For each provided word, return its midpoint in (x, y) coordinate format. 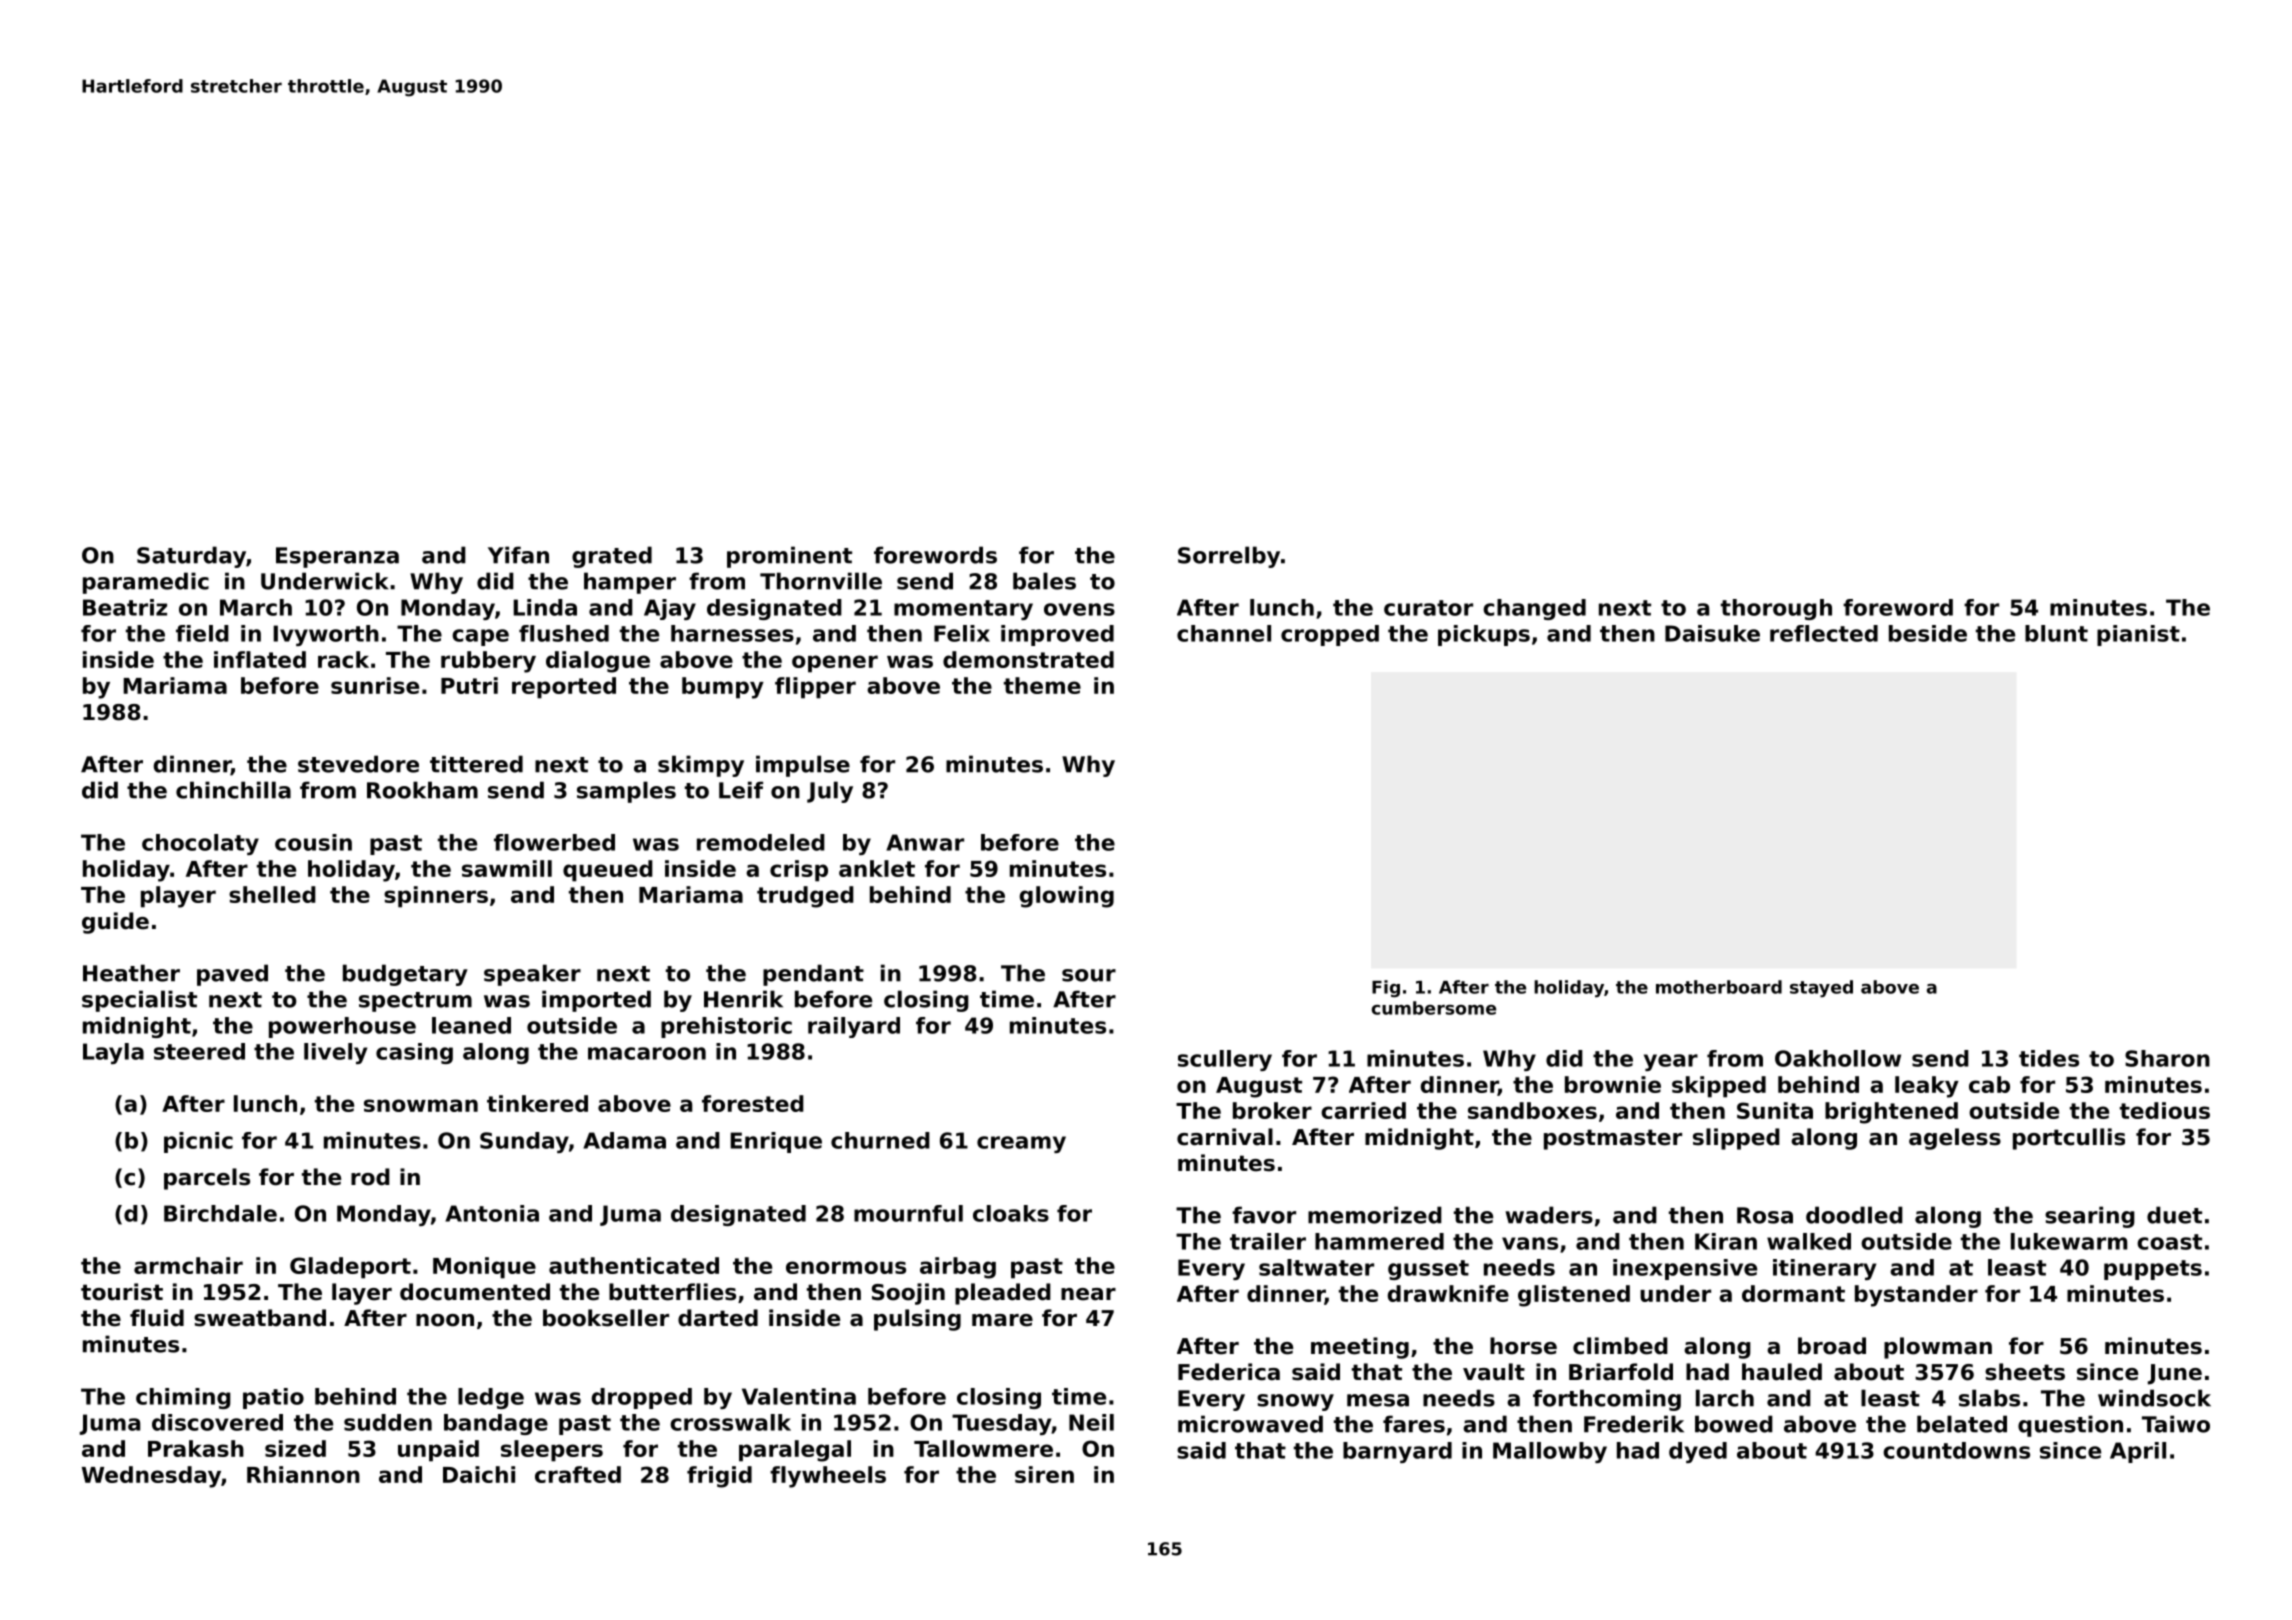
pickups (1484, 635)
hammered (1379, 1241)
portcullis (2069, 1139)
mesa (1378, 1400)
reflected (1824, 633)
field (202, 633)
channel (1224, 633)
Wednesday (151, 1477)
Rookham (422, 790)
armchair (188, 1265)
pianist (2138, 635)
